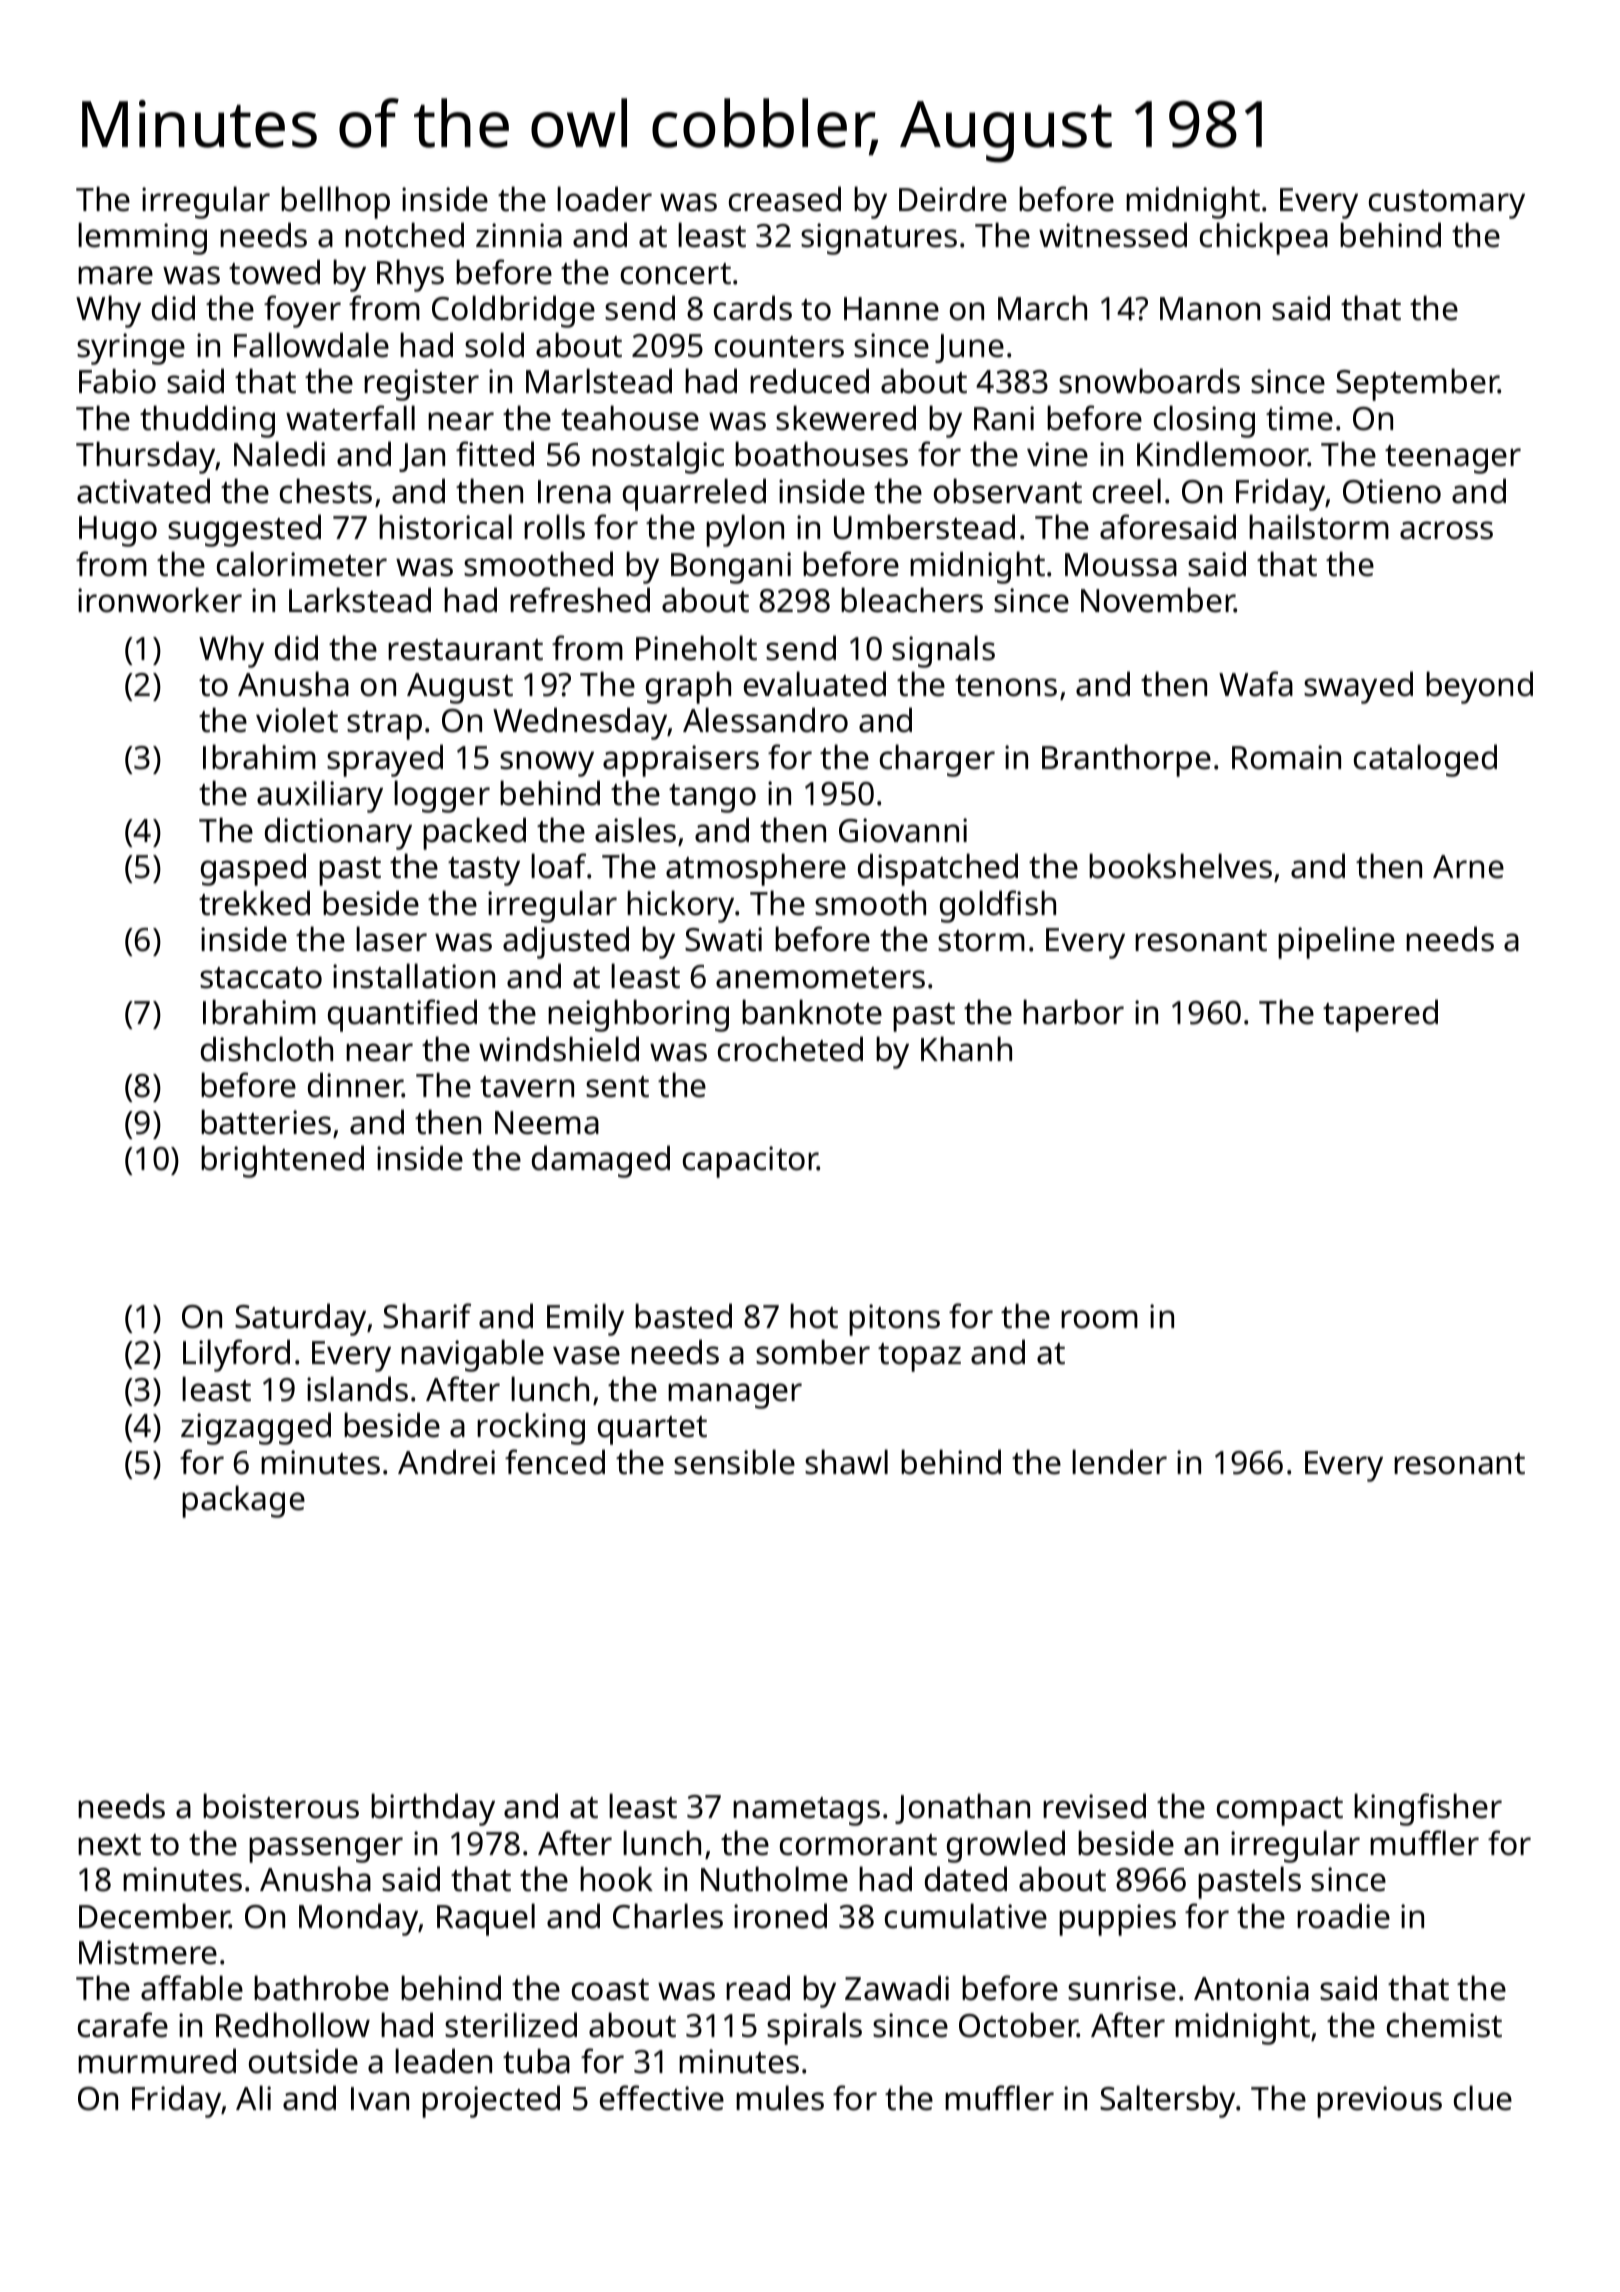  Describe the element at coordinates (966, 1049) in the screenshot. I see `Khanh` at that location.
